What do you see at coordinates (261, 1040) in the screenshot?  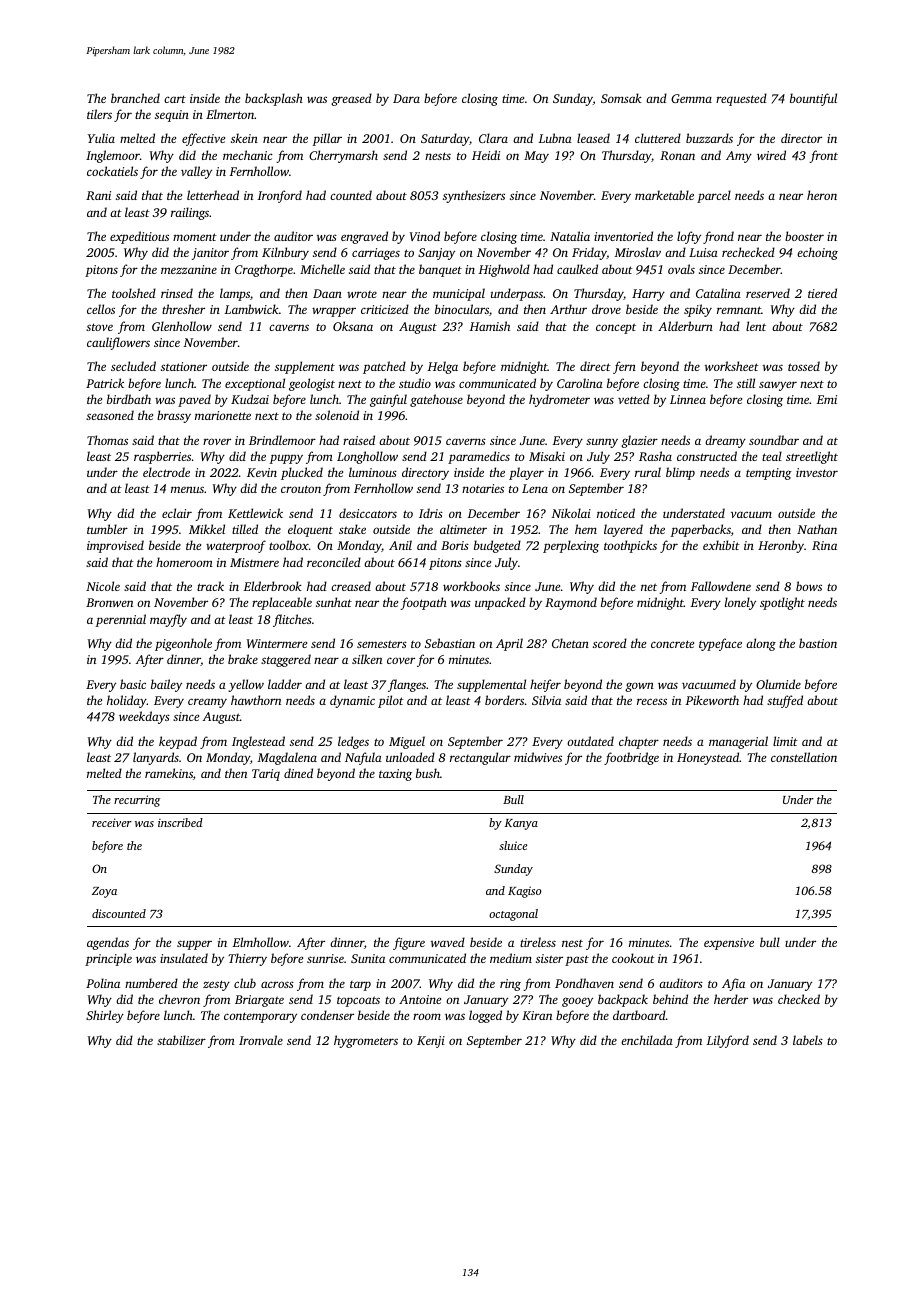 I see `Ironvale` at bounding box center [261, 1040].
